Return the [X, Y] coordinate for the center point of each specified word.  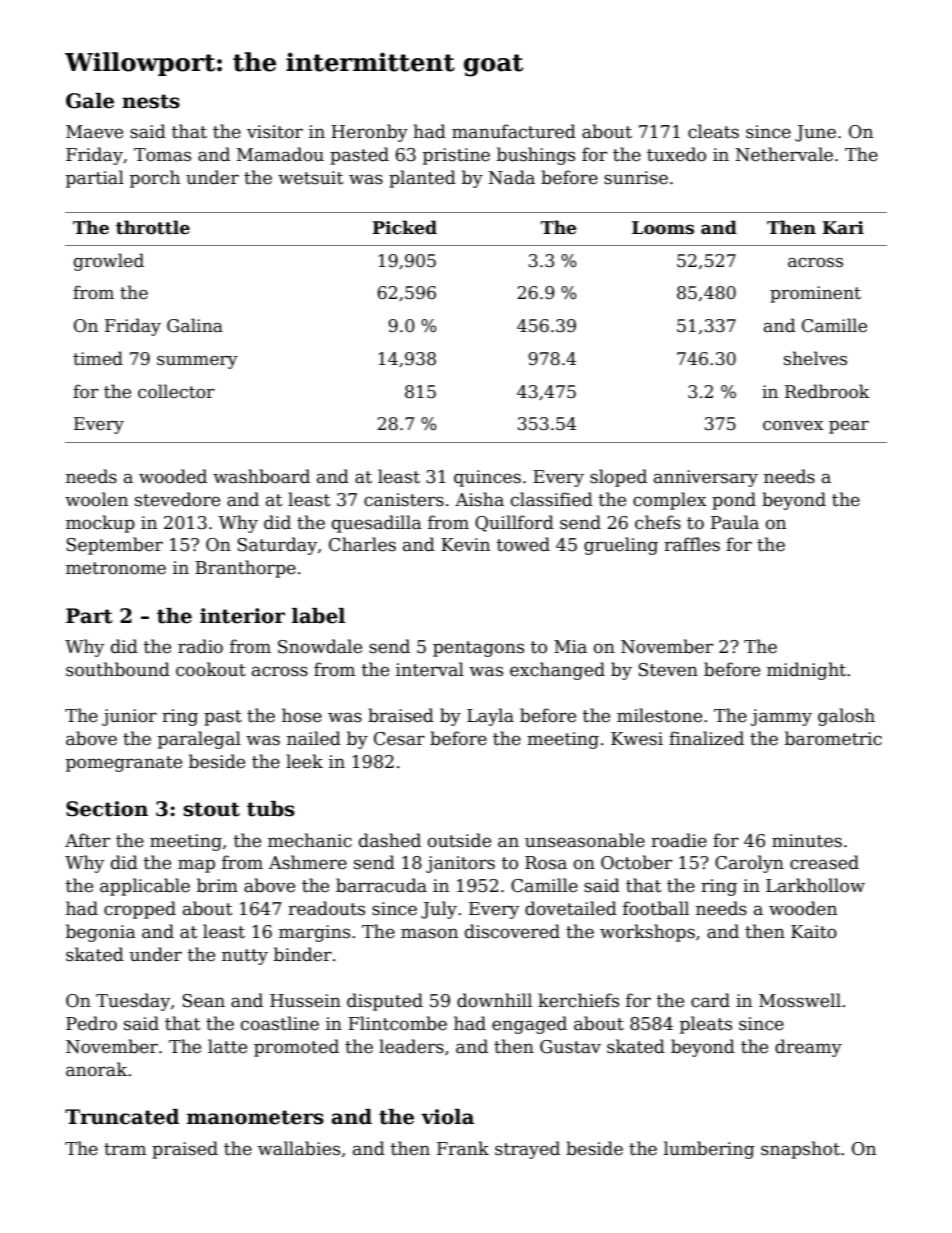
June [815, 133]
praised [185, 1150]
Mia [570, 647]
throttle [153, 227]
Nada [512, 177]
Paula [735, 522]
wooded [173, 476]
